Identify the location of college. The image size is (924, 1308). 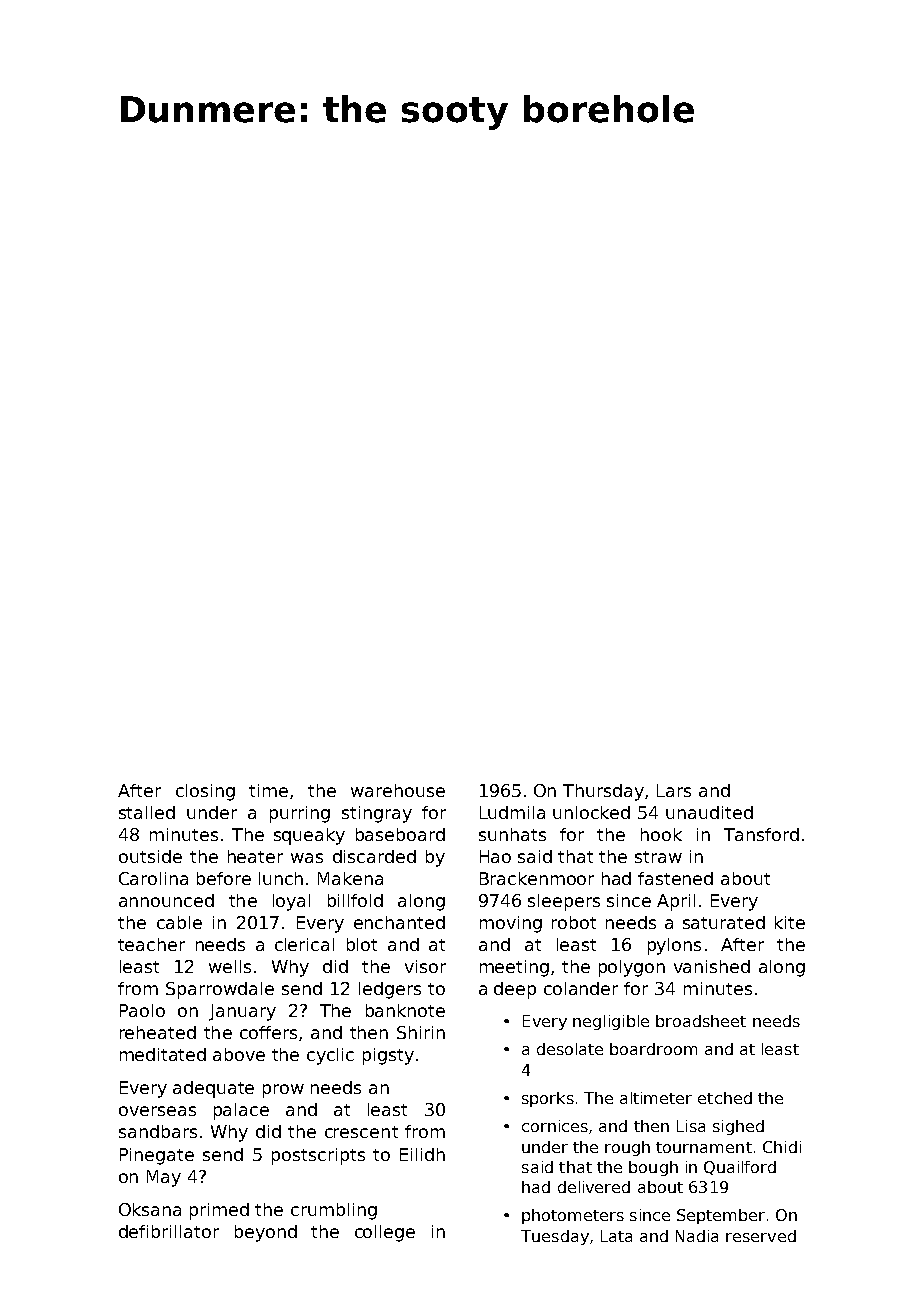
(385, 1233).
